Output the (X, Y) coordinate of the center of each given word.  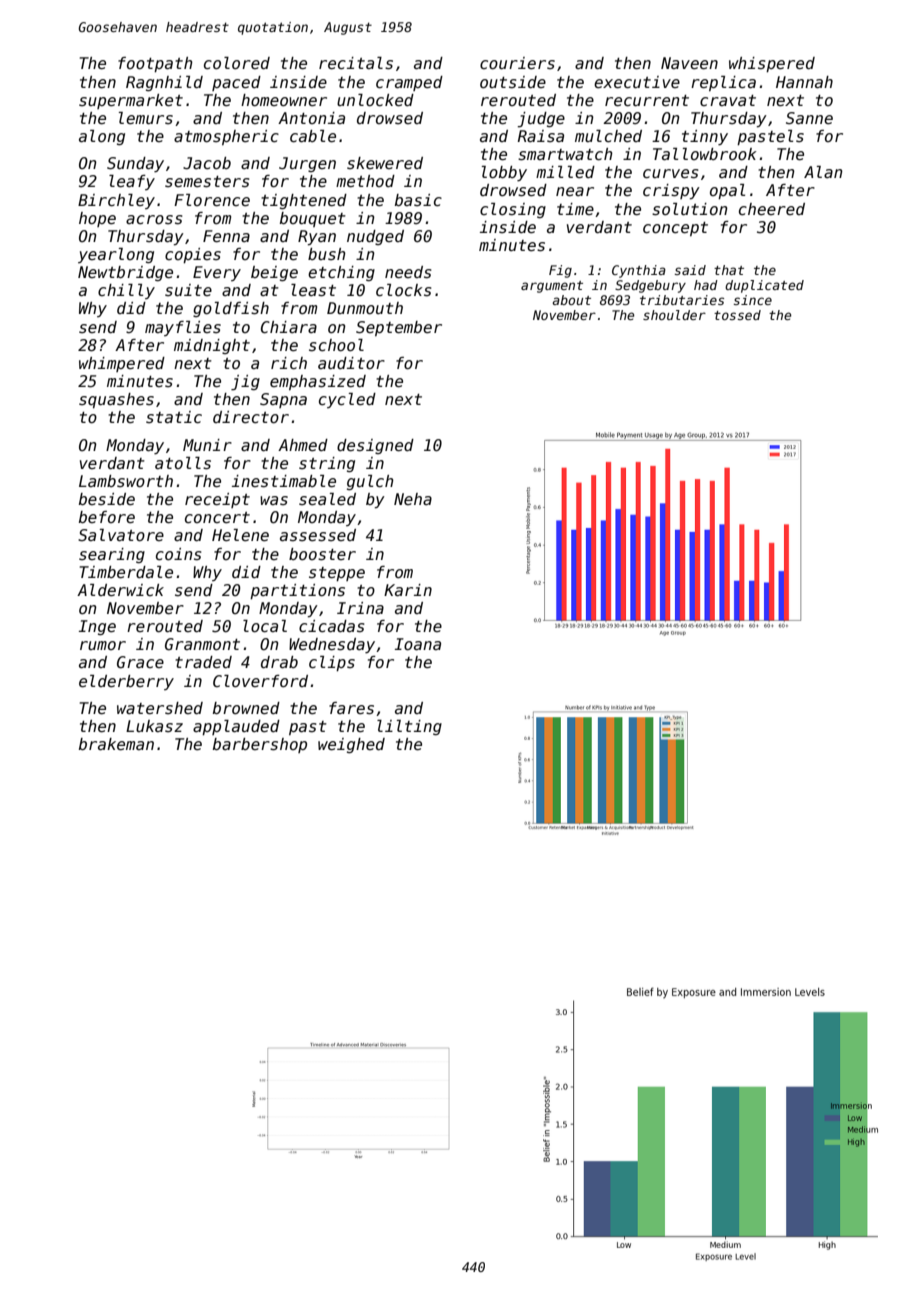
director (251, 417)
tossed (737, 315)
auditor (351, 363)
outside (513, 82)
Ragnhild (164, 83)
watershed (160, 708)
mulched (608, 136)
